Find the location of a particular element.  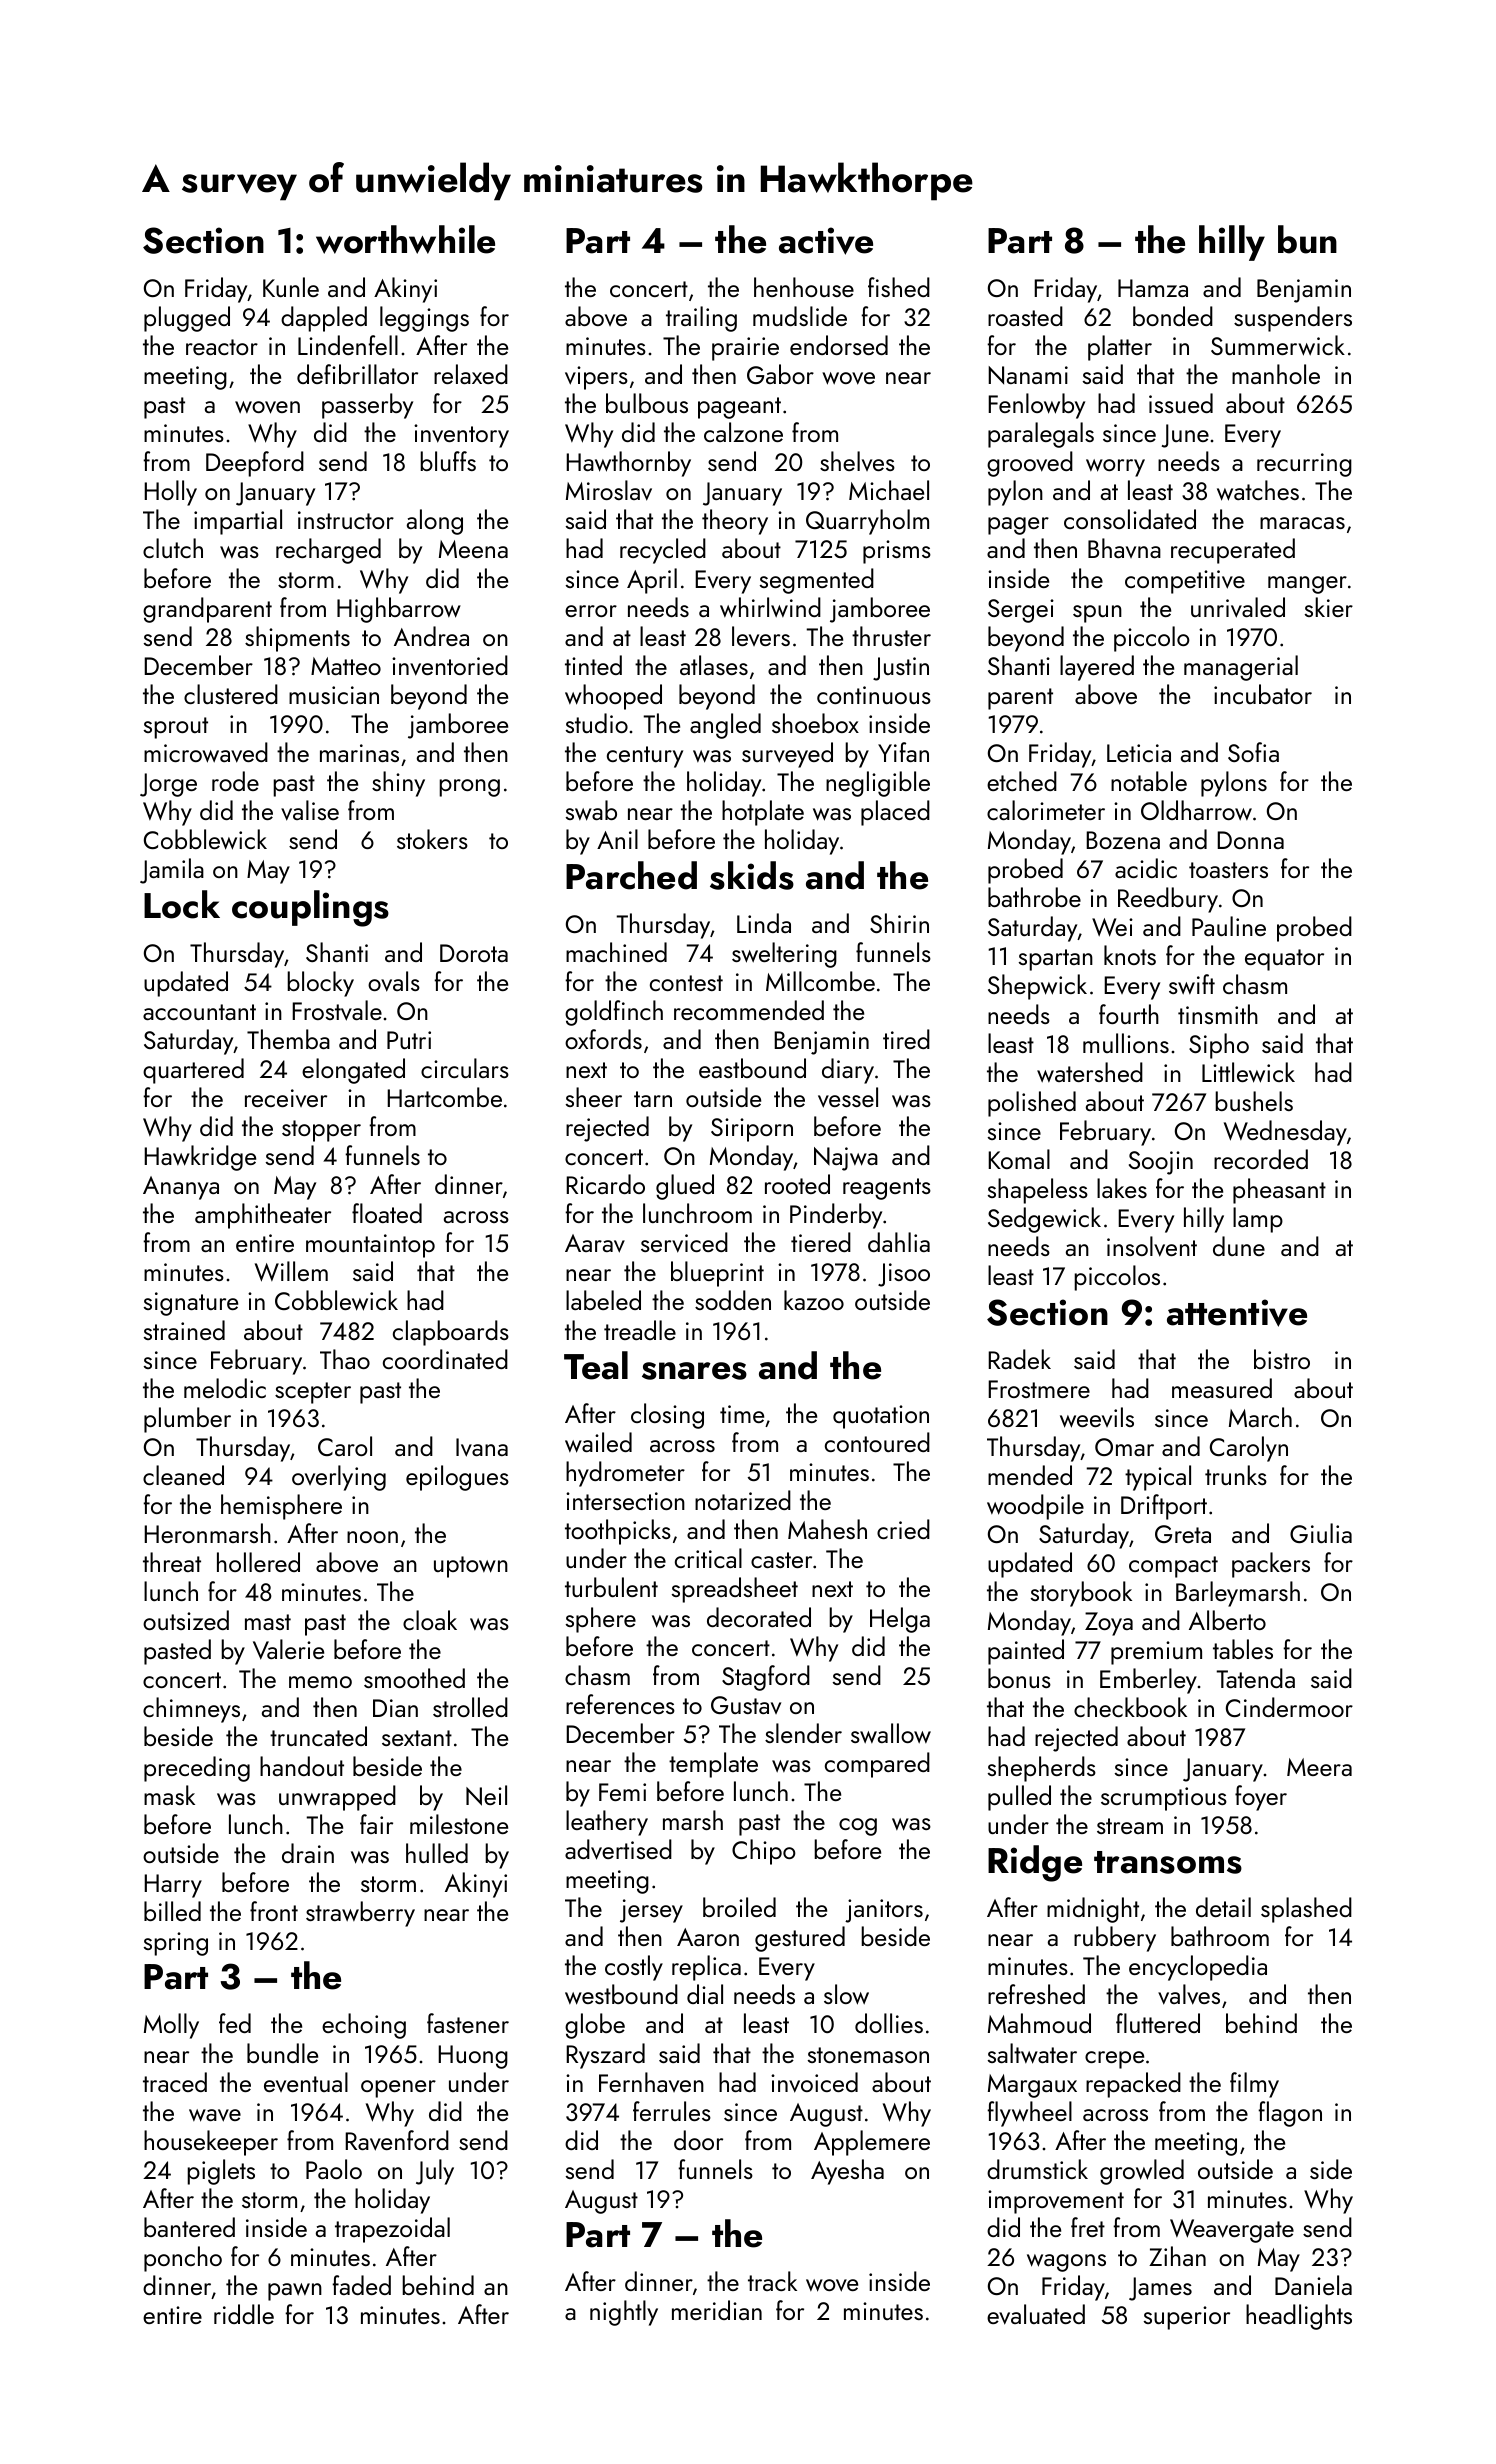

suspenders is located at coordinates (1293, 319).
